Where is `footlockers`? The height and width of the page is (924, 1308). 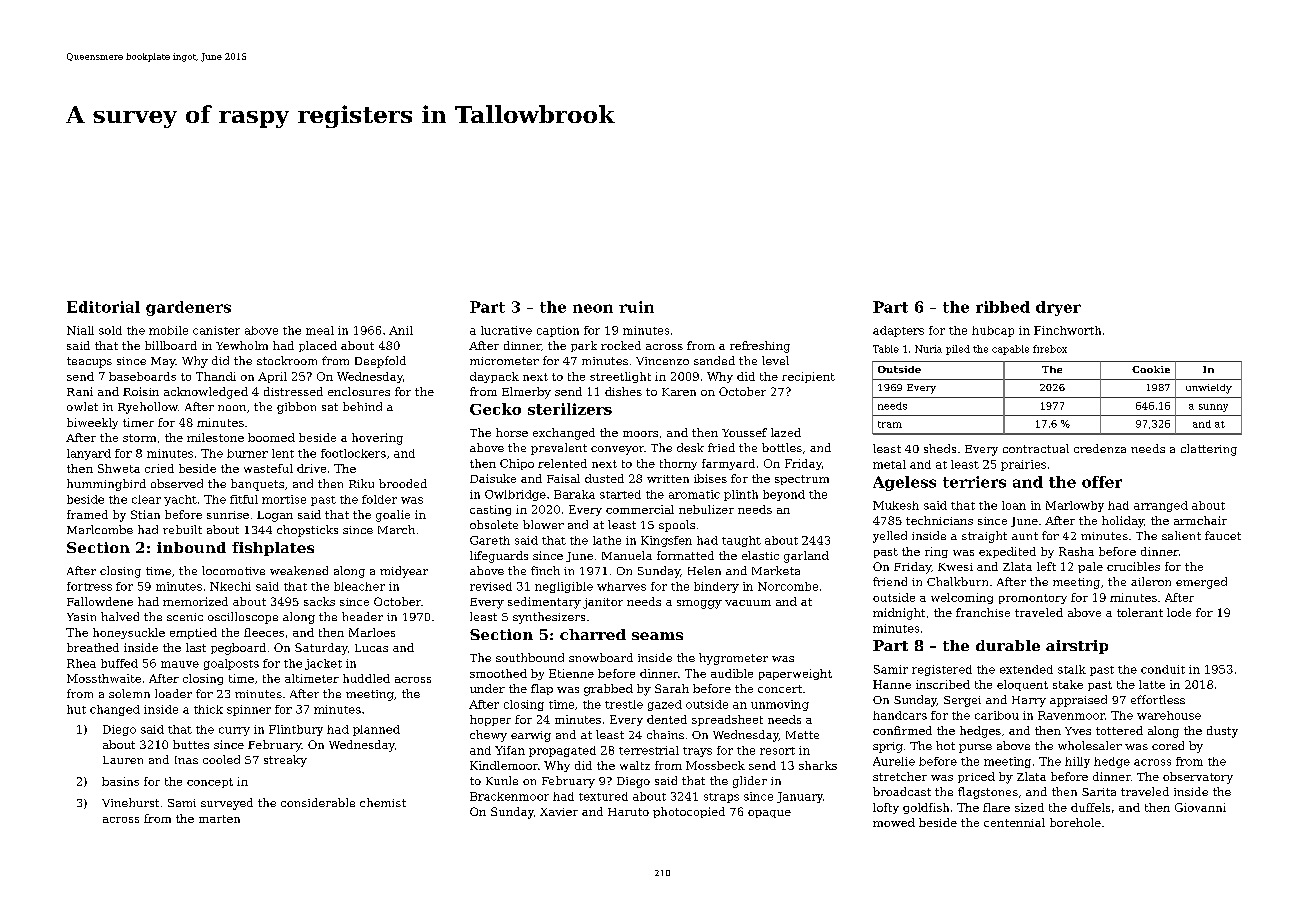
footlockers is located at coordinates (353, 453).
